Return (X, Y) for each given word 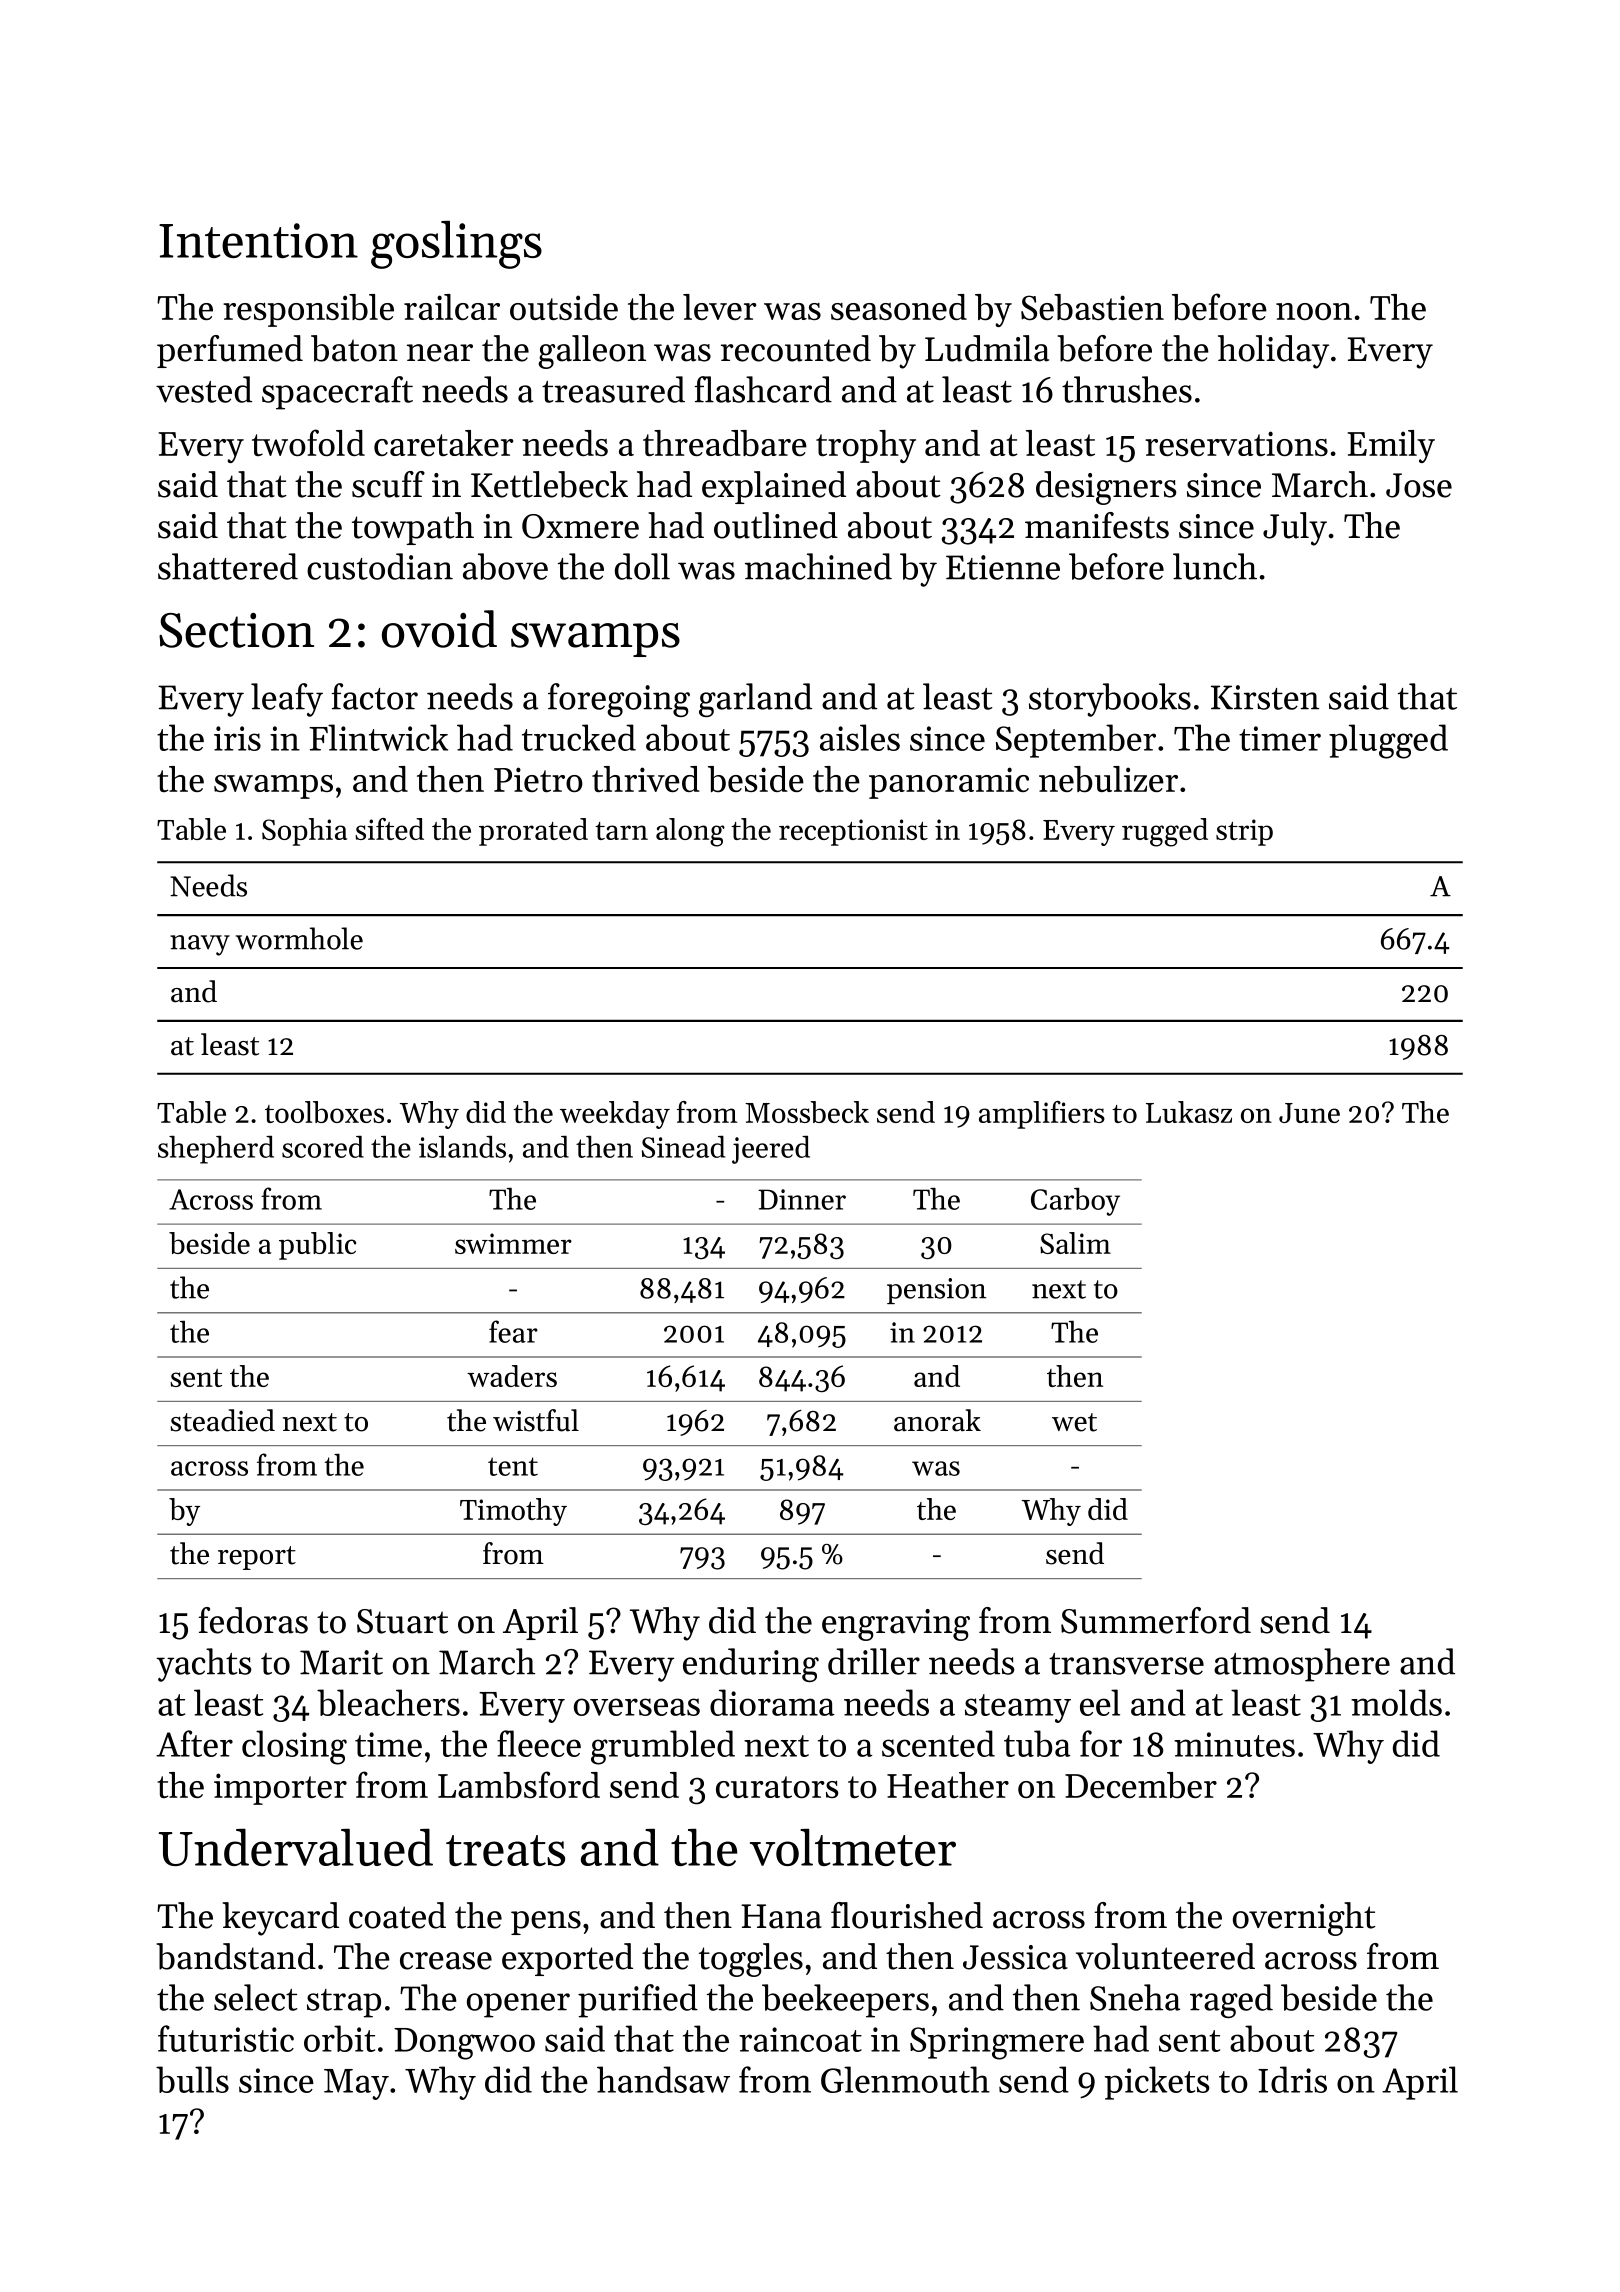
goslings (456, 244)
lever (720, 307)
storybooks (1110, 700)
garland (755, 700)
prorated (533, 832)
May (356, 2084)
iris (237, 738)
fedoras (253, 1620)
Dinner (802, 1199)
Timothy (513, 1512)
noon (1314, 311)
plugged (1388, 741)
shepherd (216, 1150)
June (1309, 1113)
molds (1396, 1702)
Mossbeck (807, 1112)
